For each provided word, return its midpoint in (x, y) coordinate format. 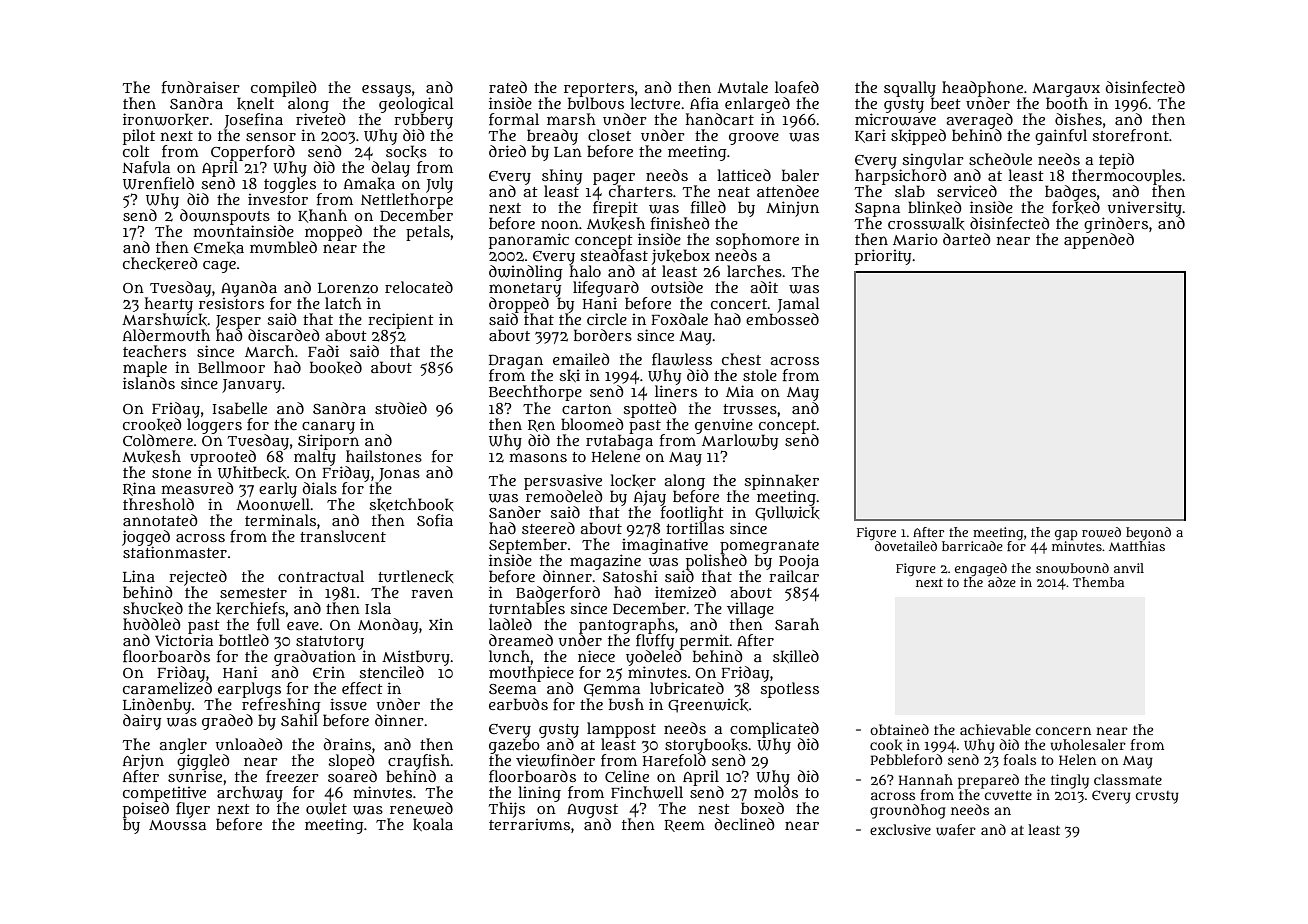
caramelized (167, 688)
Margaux (1066, 90)
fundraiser (201, 87)
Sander (515, 512)
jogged (146, 538)
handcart (720, 119)
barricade (972, 546)
